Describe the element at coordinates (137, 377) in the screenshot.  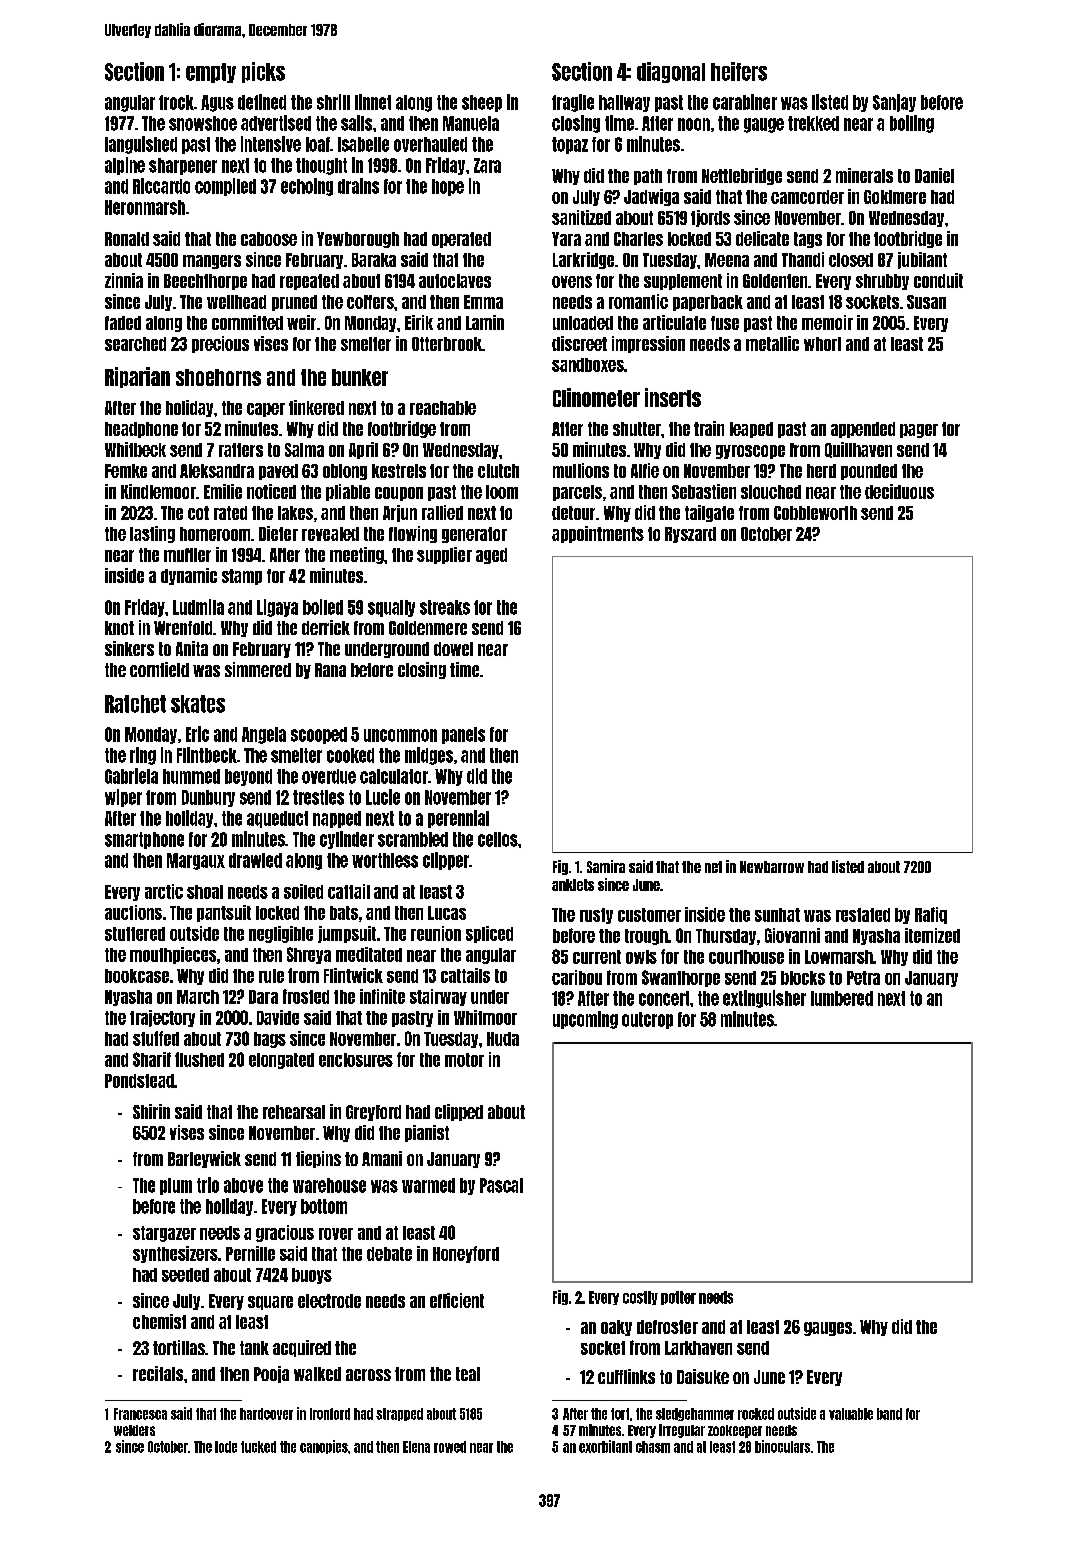
I see `Riparian` at that location.
